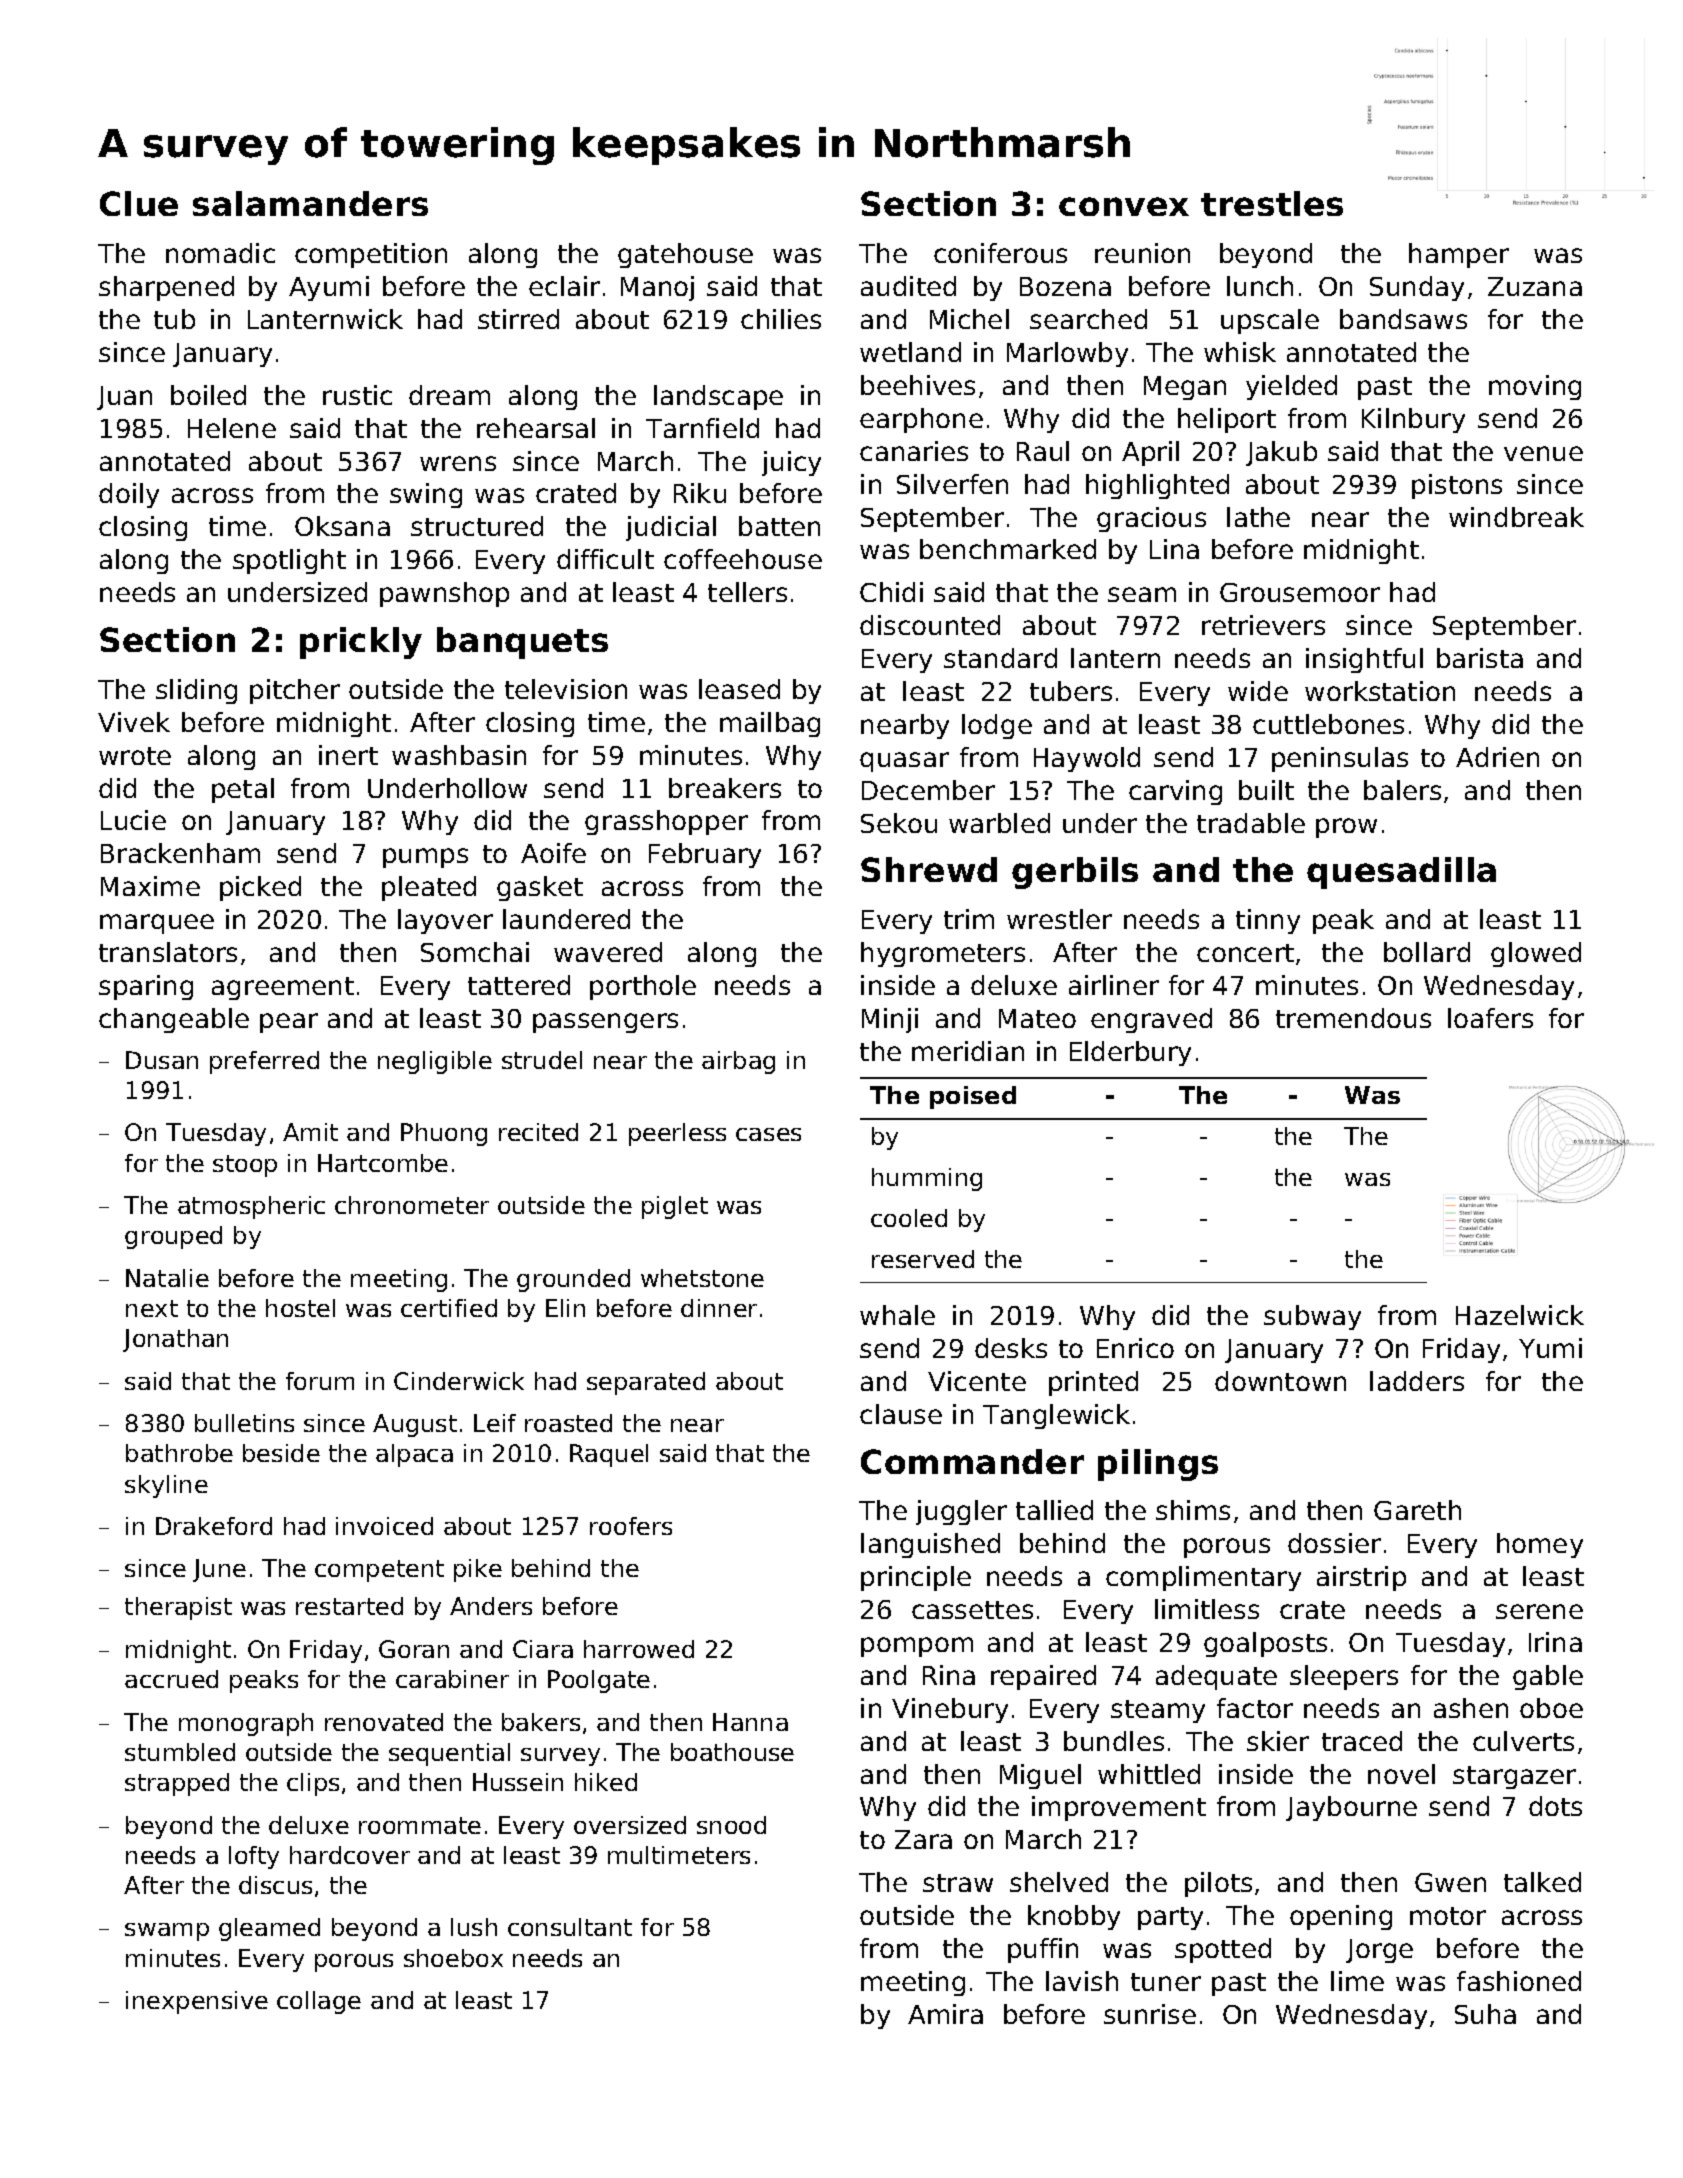 This page has height=2178, width=1683. What do you see at coordinates (1497, 757) in the page?
I see `Adrien` at bounding box center [1497, 757].
